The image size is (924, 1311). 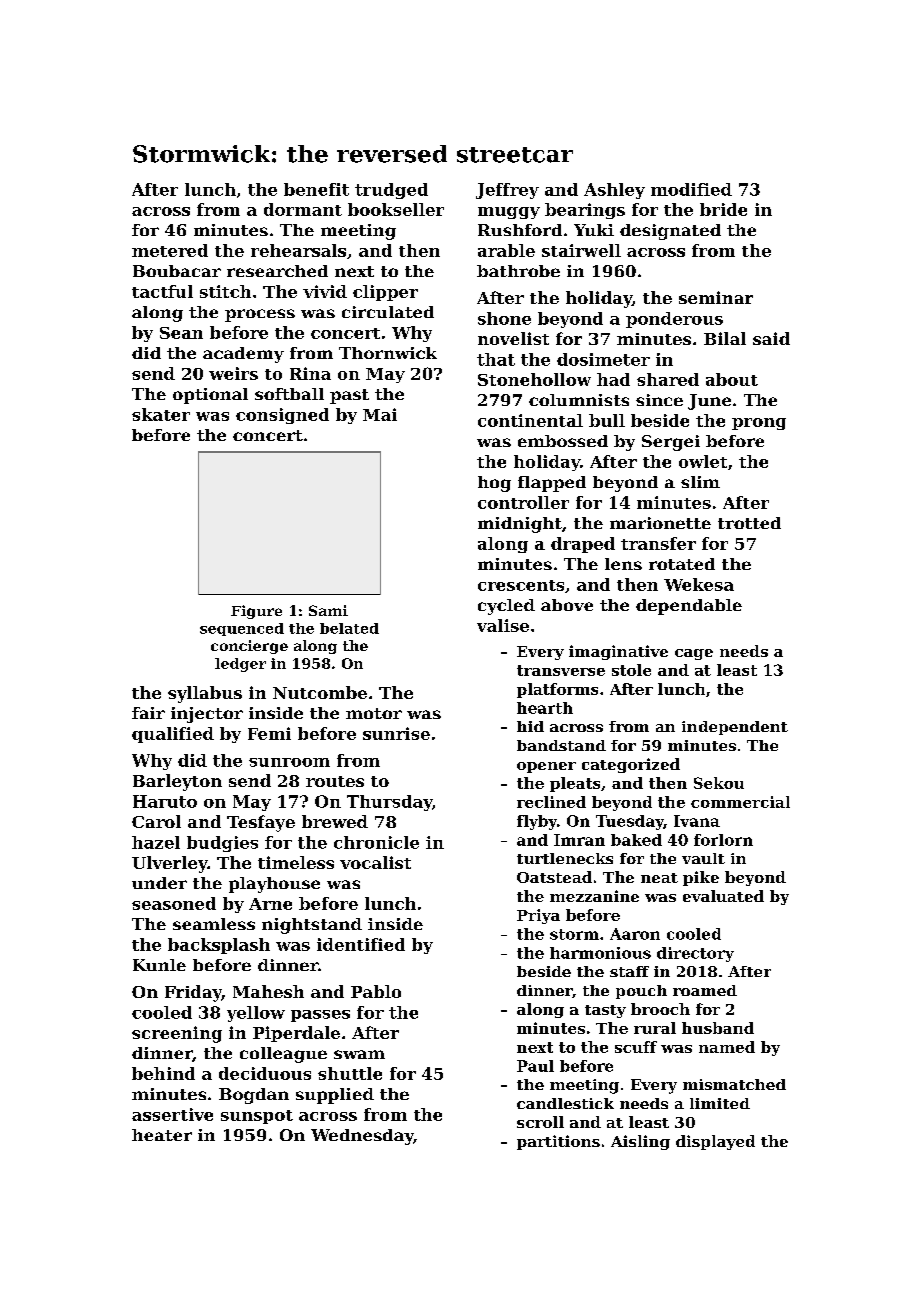 What do you see at coordinates (170, 250) in the image?
I see `metered` at bounding box center [170, 250].
